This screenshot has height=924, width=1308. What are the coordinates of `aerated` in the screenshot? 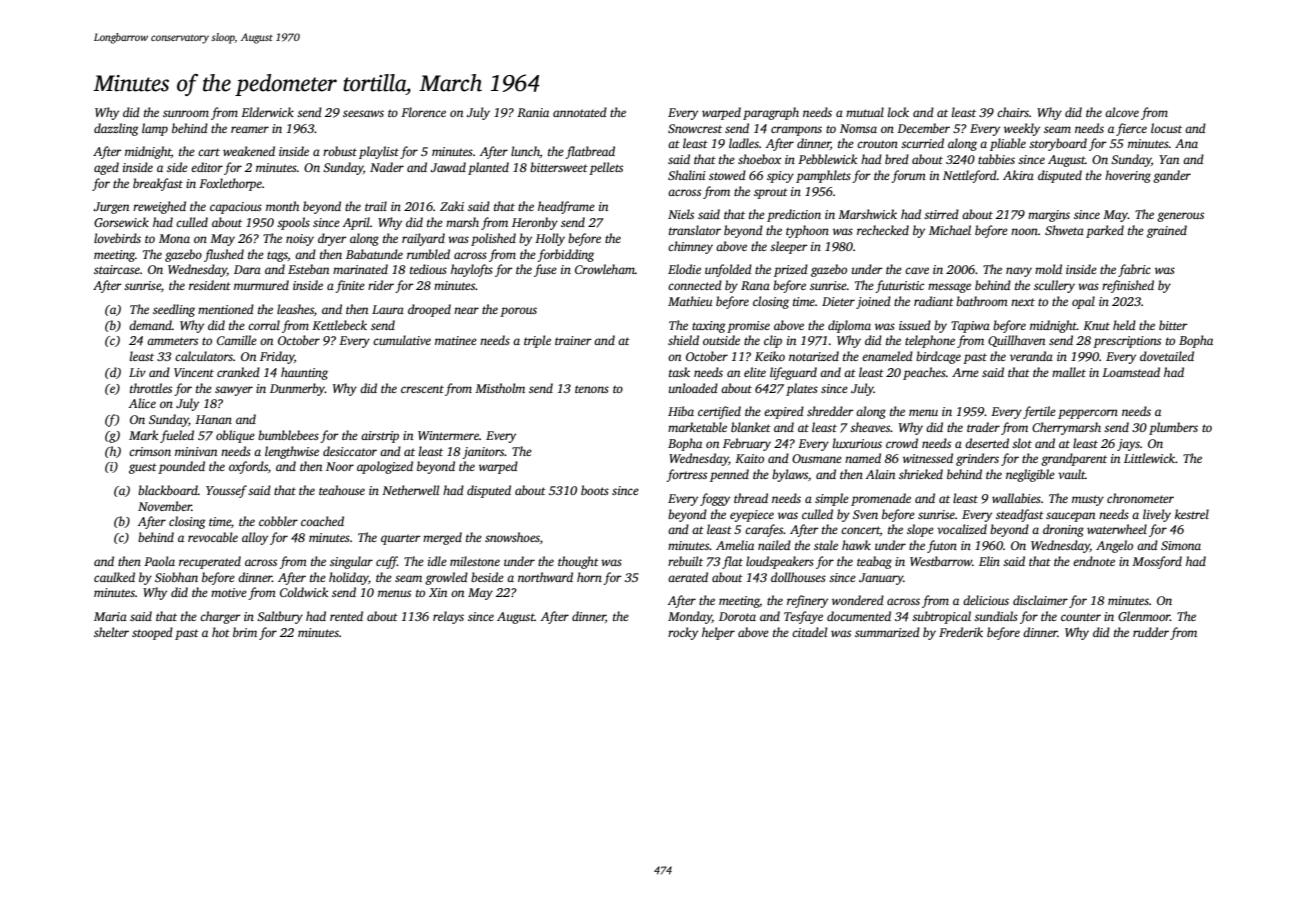 It's located at (688, 577).
